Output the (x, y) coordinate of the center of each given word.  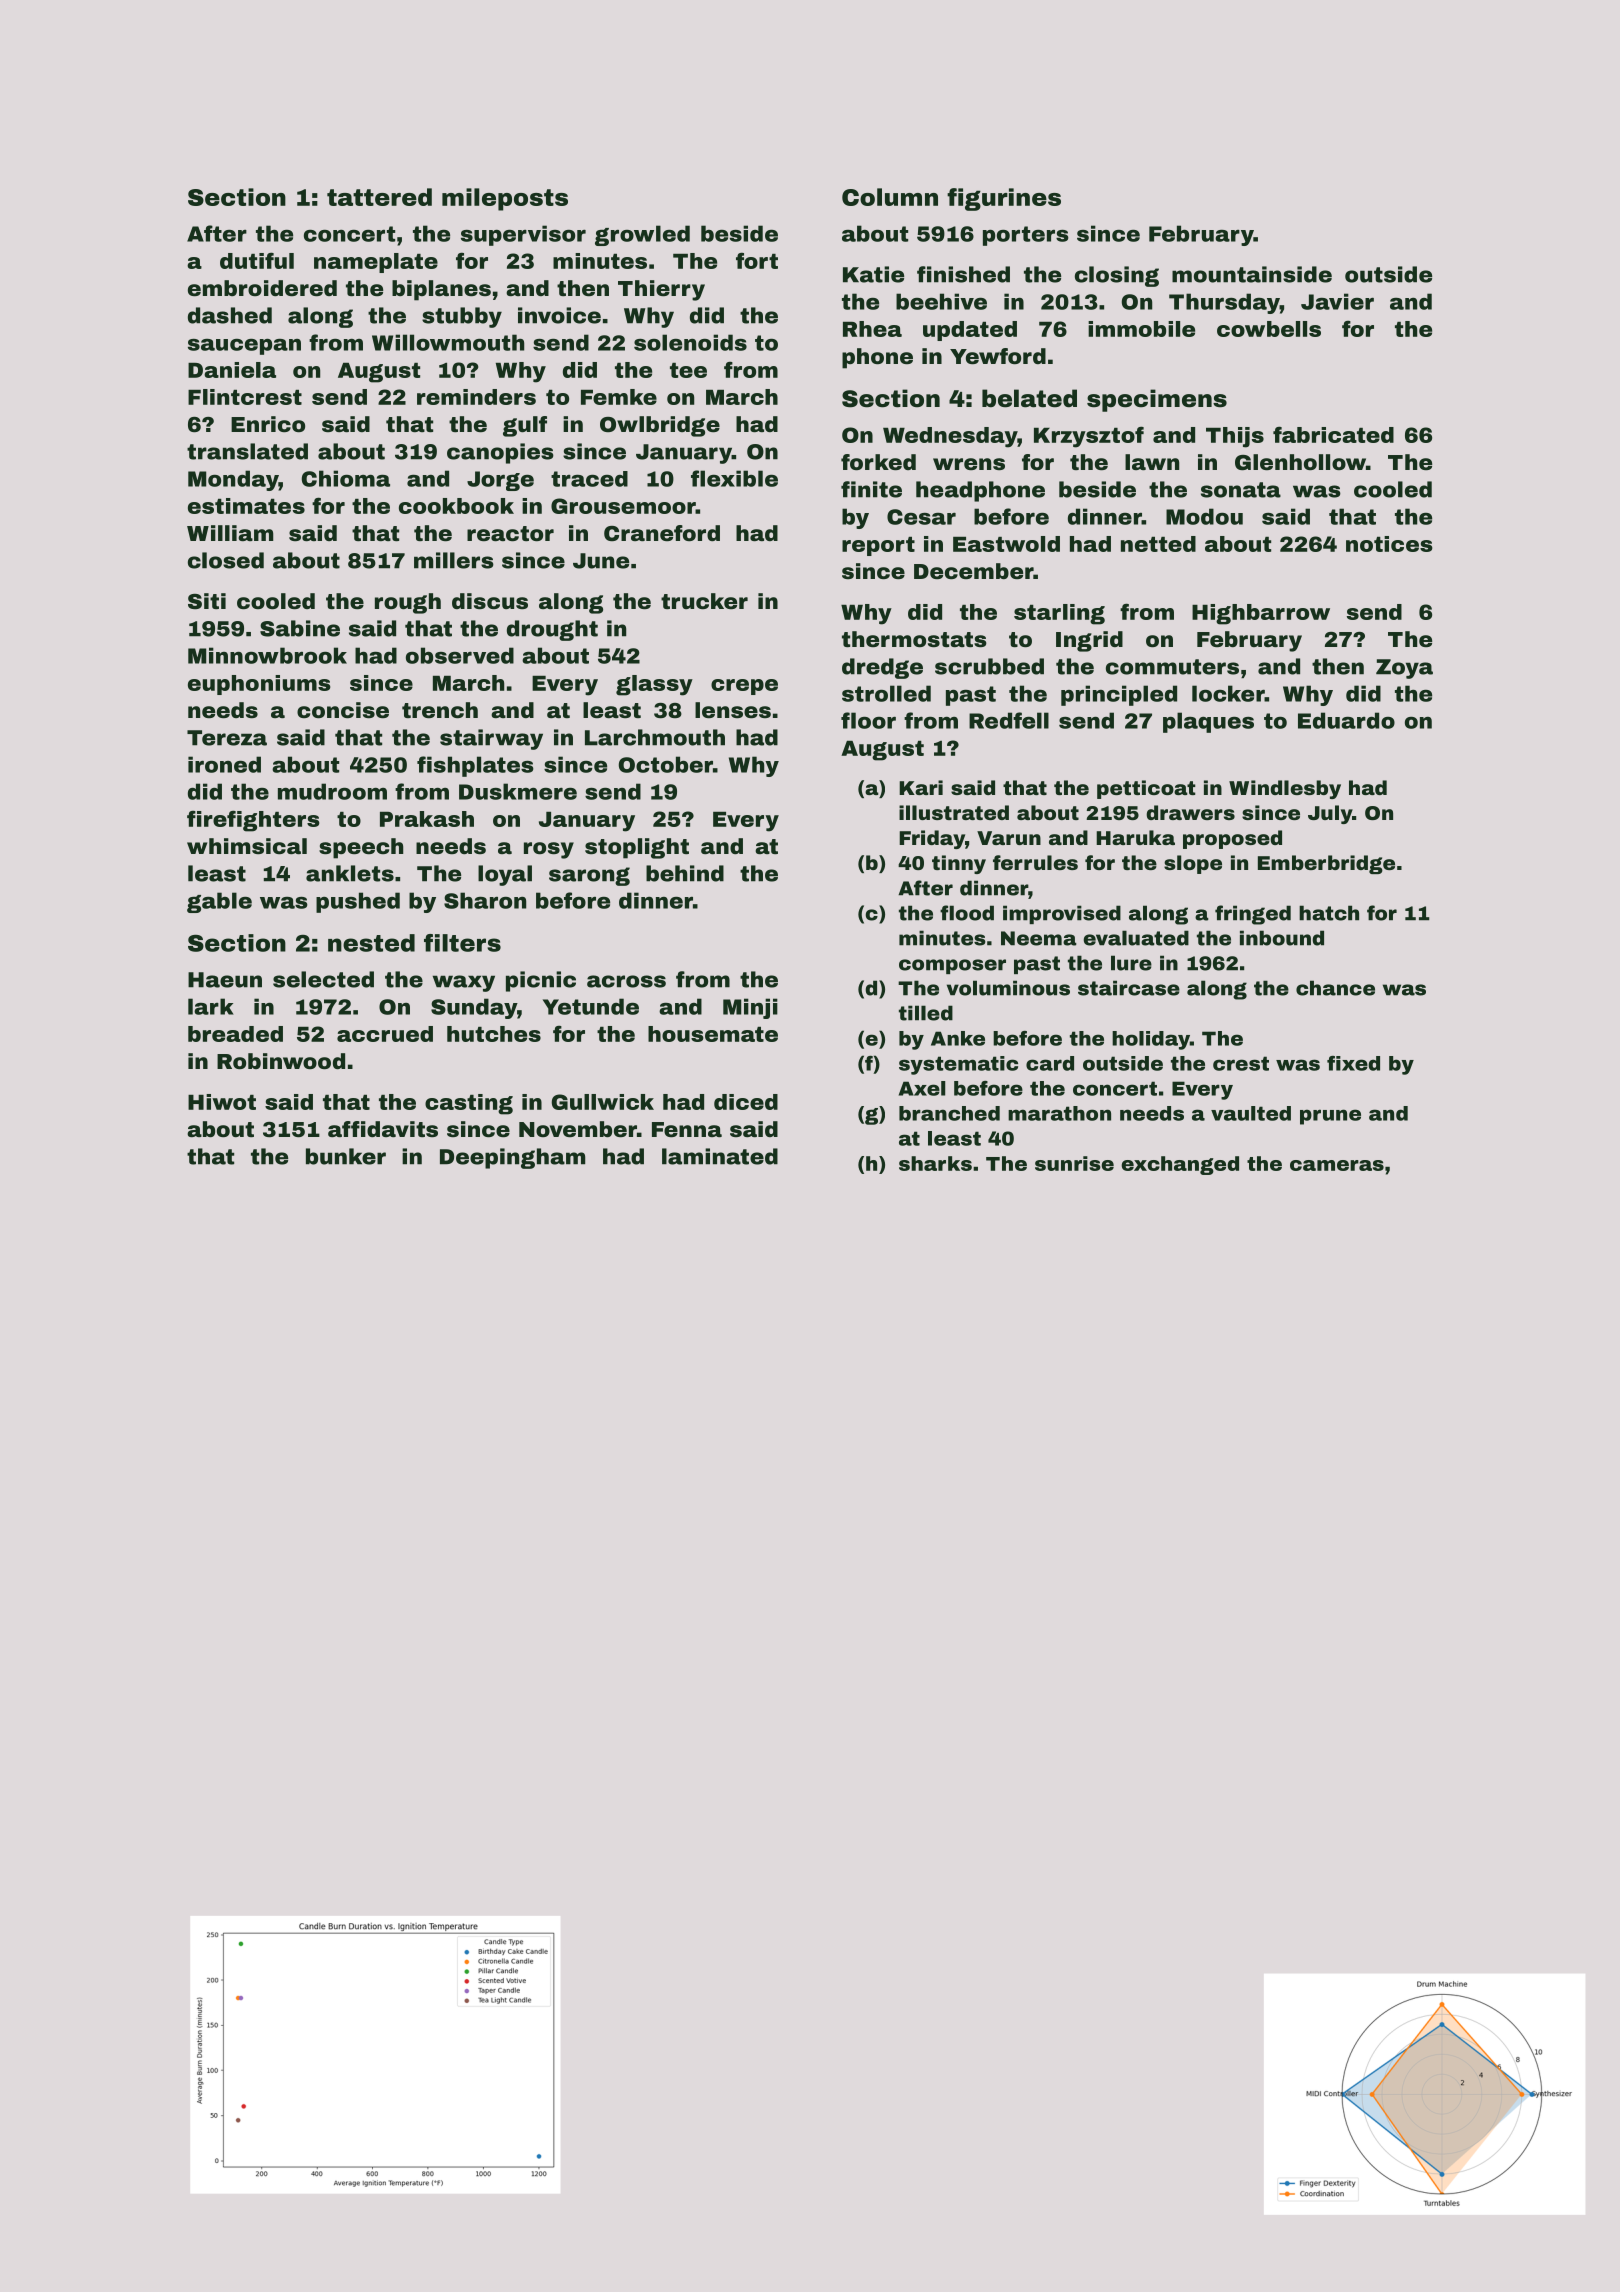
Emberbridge (1326, 864)
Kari (921, 787)
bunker (346, 1156)
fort (757, 260)
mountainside (1252, 274)
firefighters (253, 821)
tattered (379, 197)
